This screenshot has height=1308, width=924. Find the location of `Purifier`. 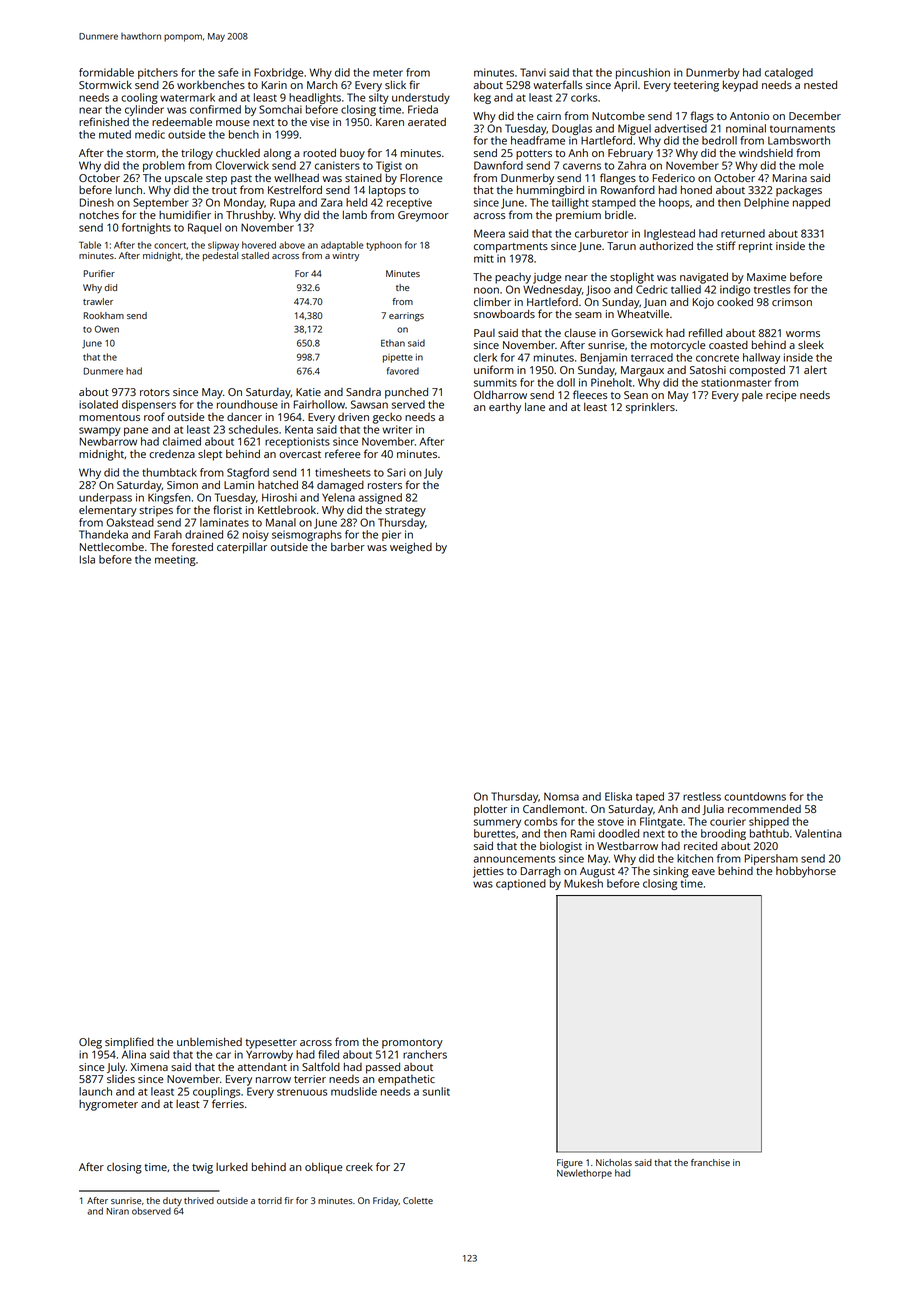

Purifier is located at coordinates (99, 273).
